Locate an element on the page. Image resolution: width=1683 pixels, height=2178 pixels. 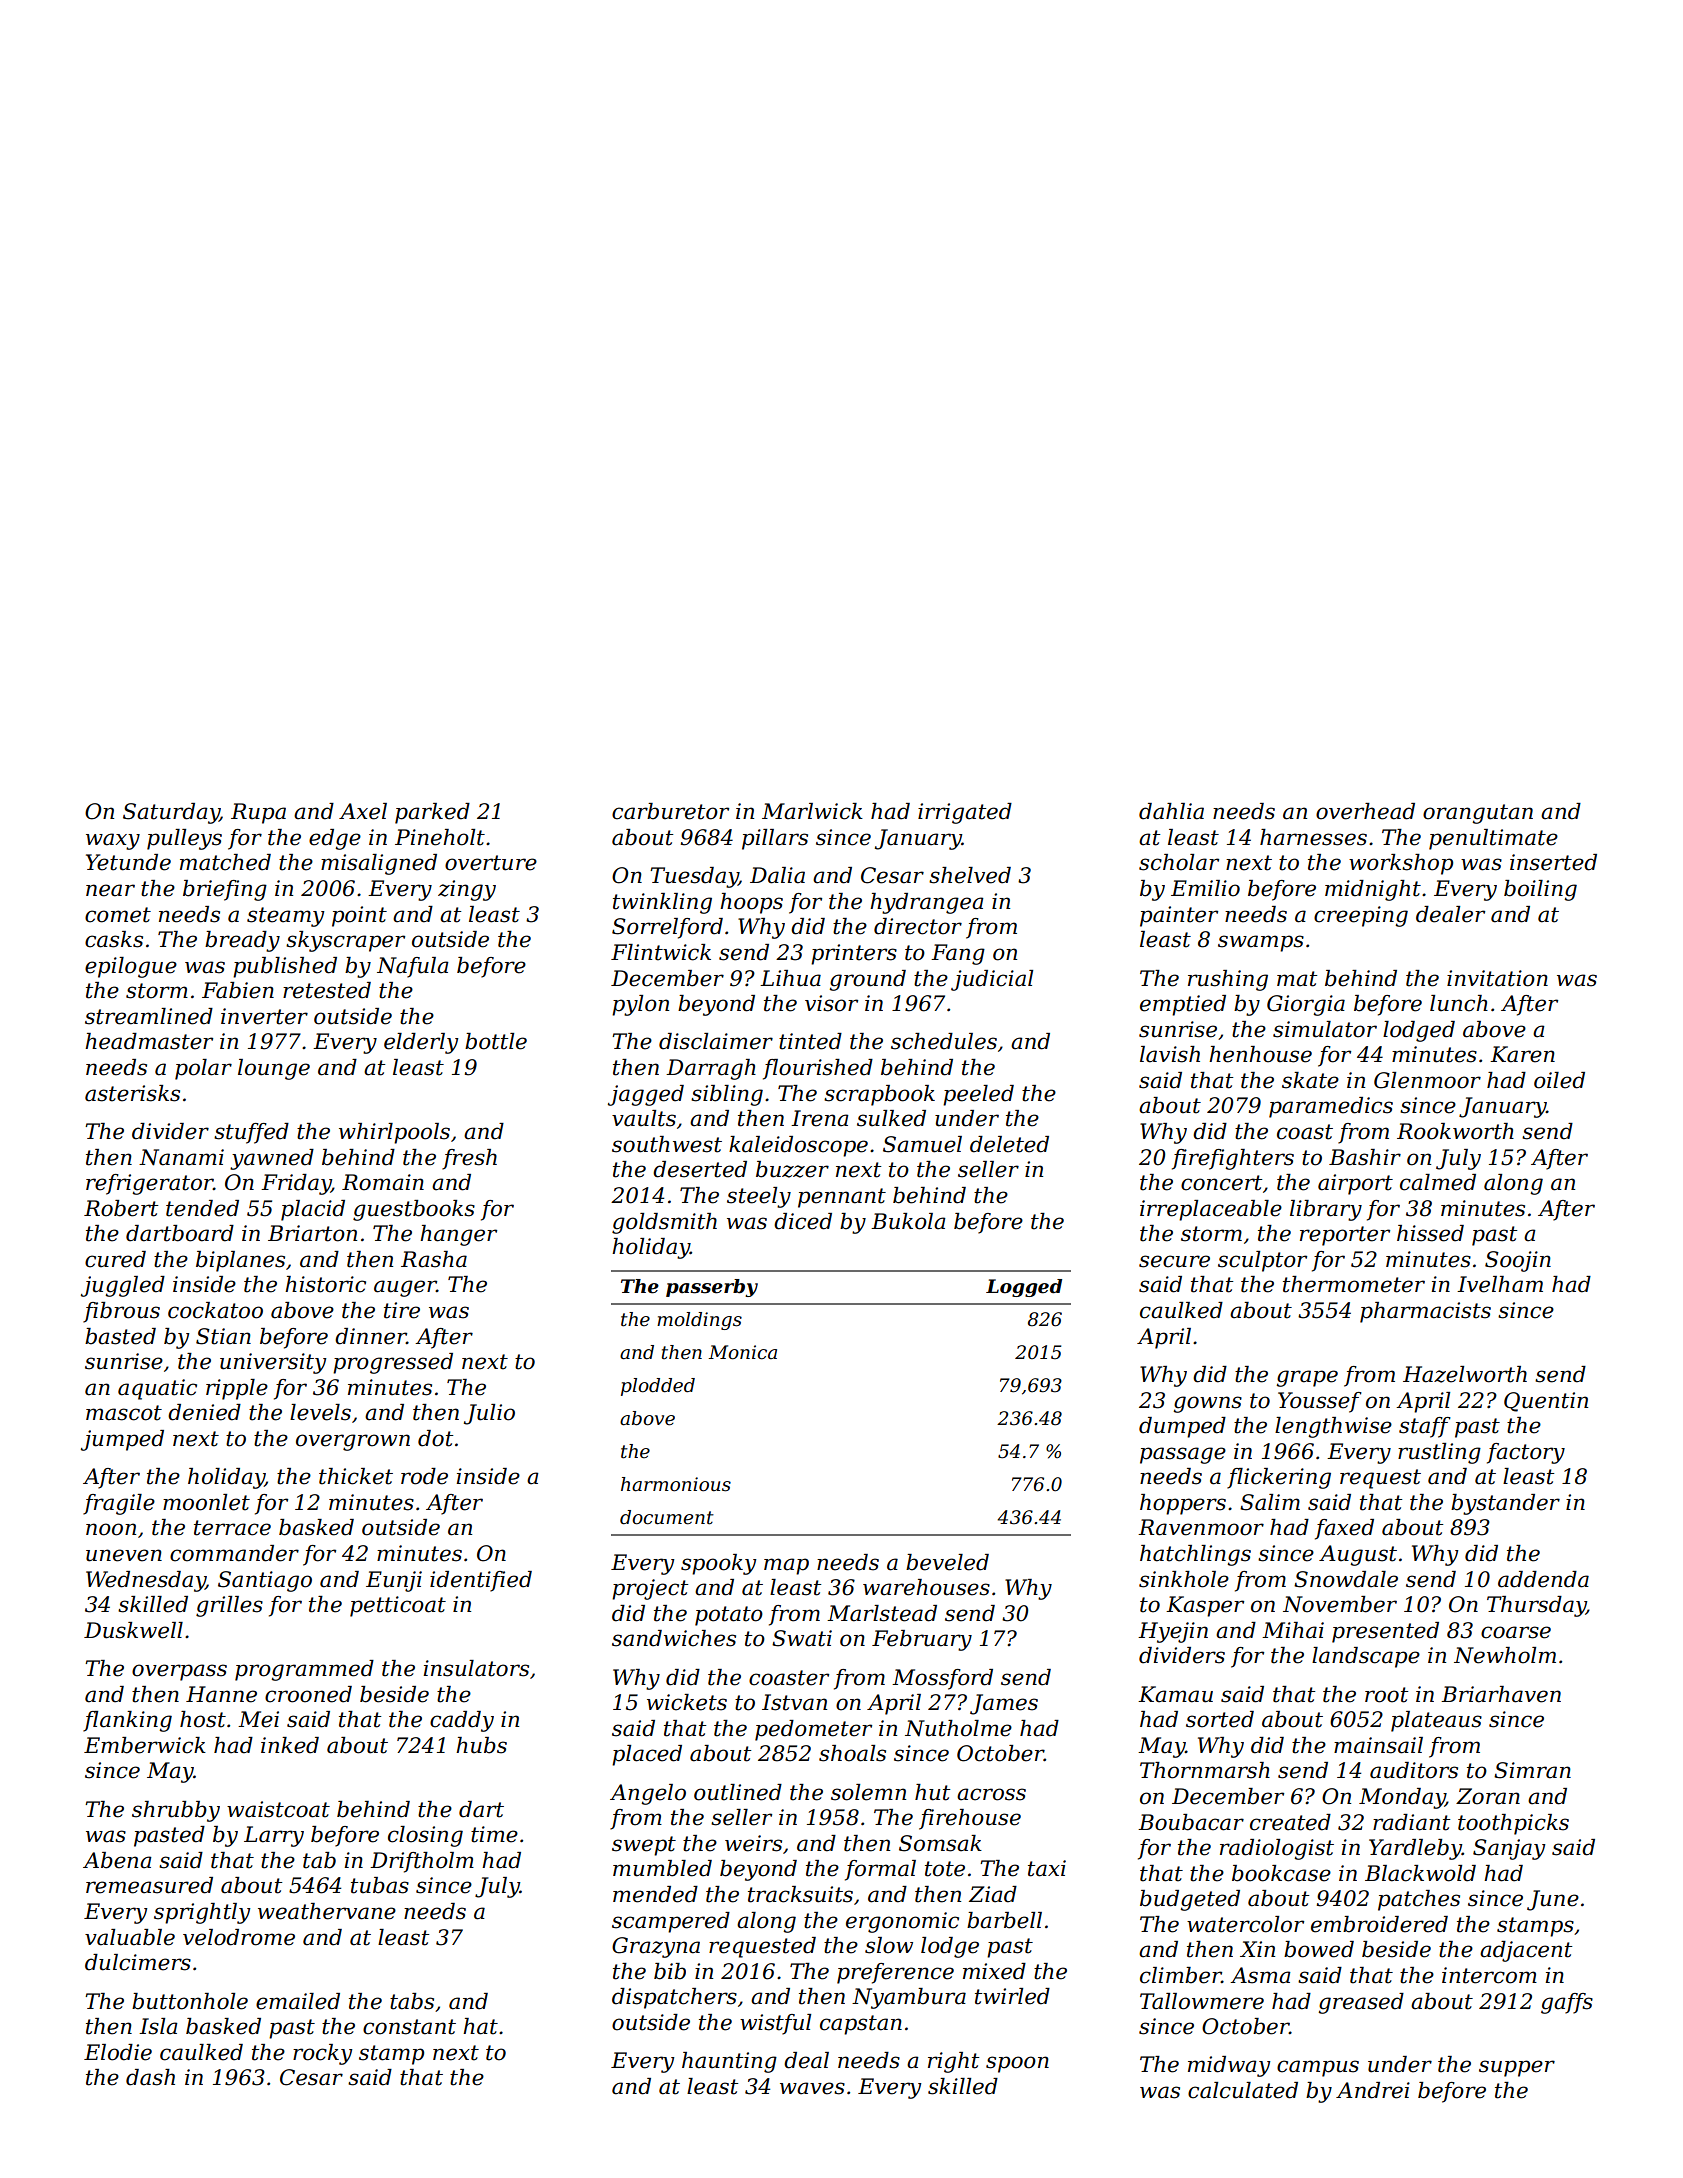
overgrown is located at coordinates (353, 1442).
